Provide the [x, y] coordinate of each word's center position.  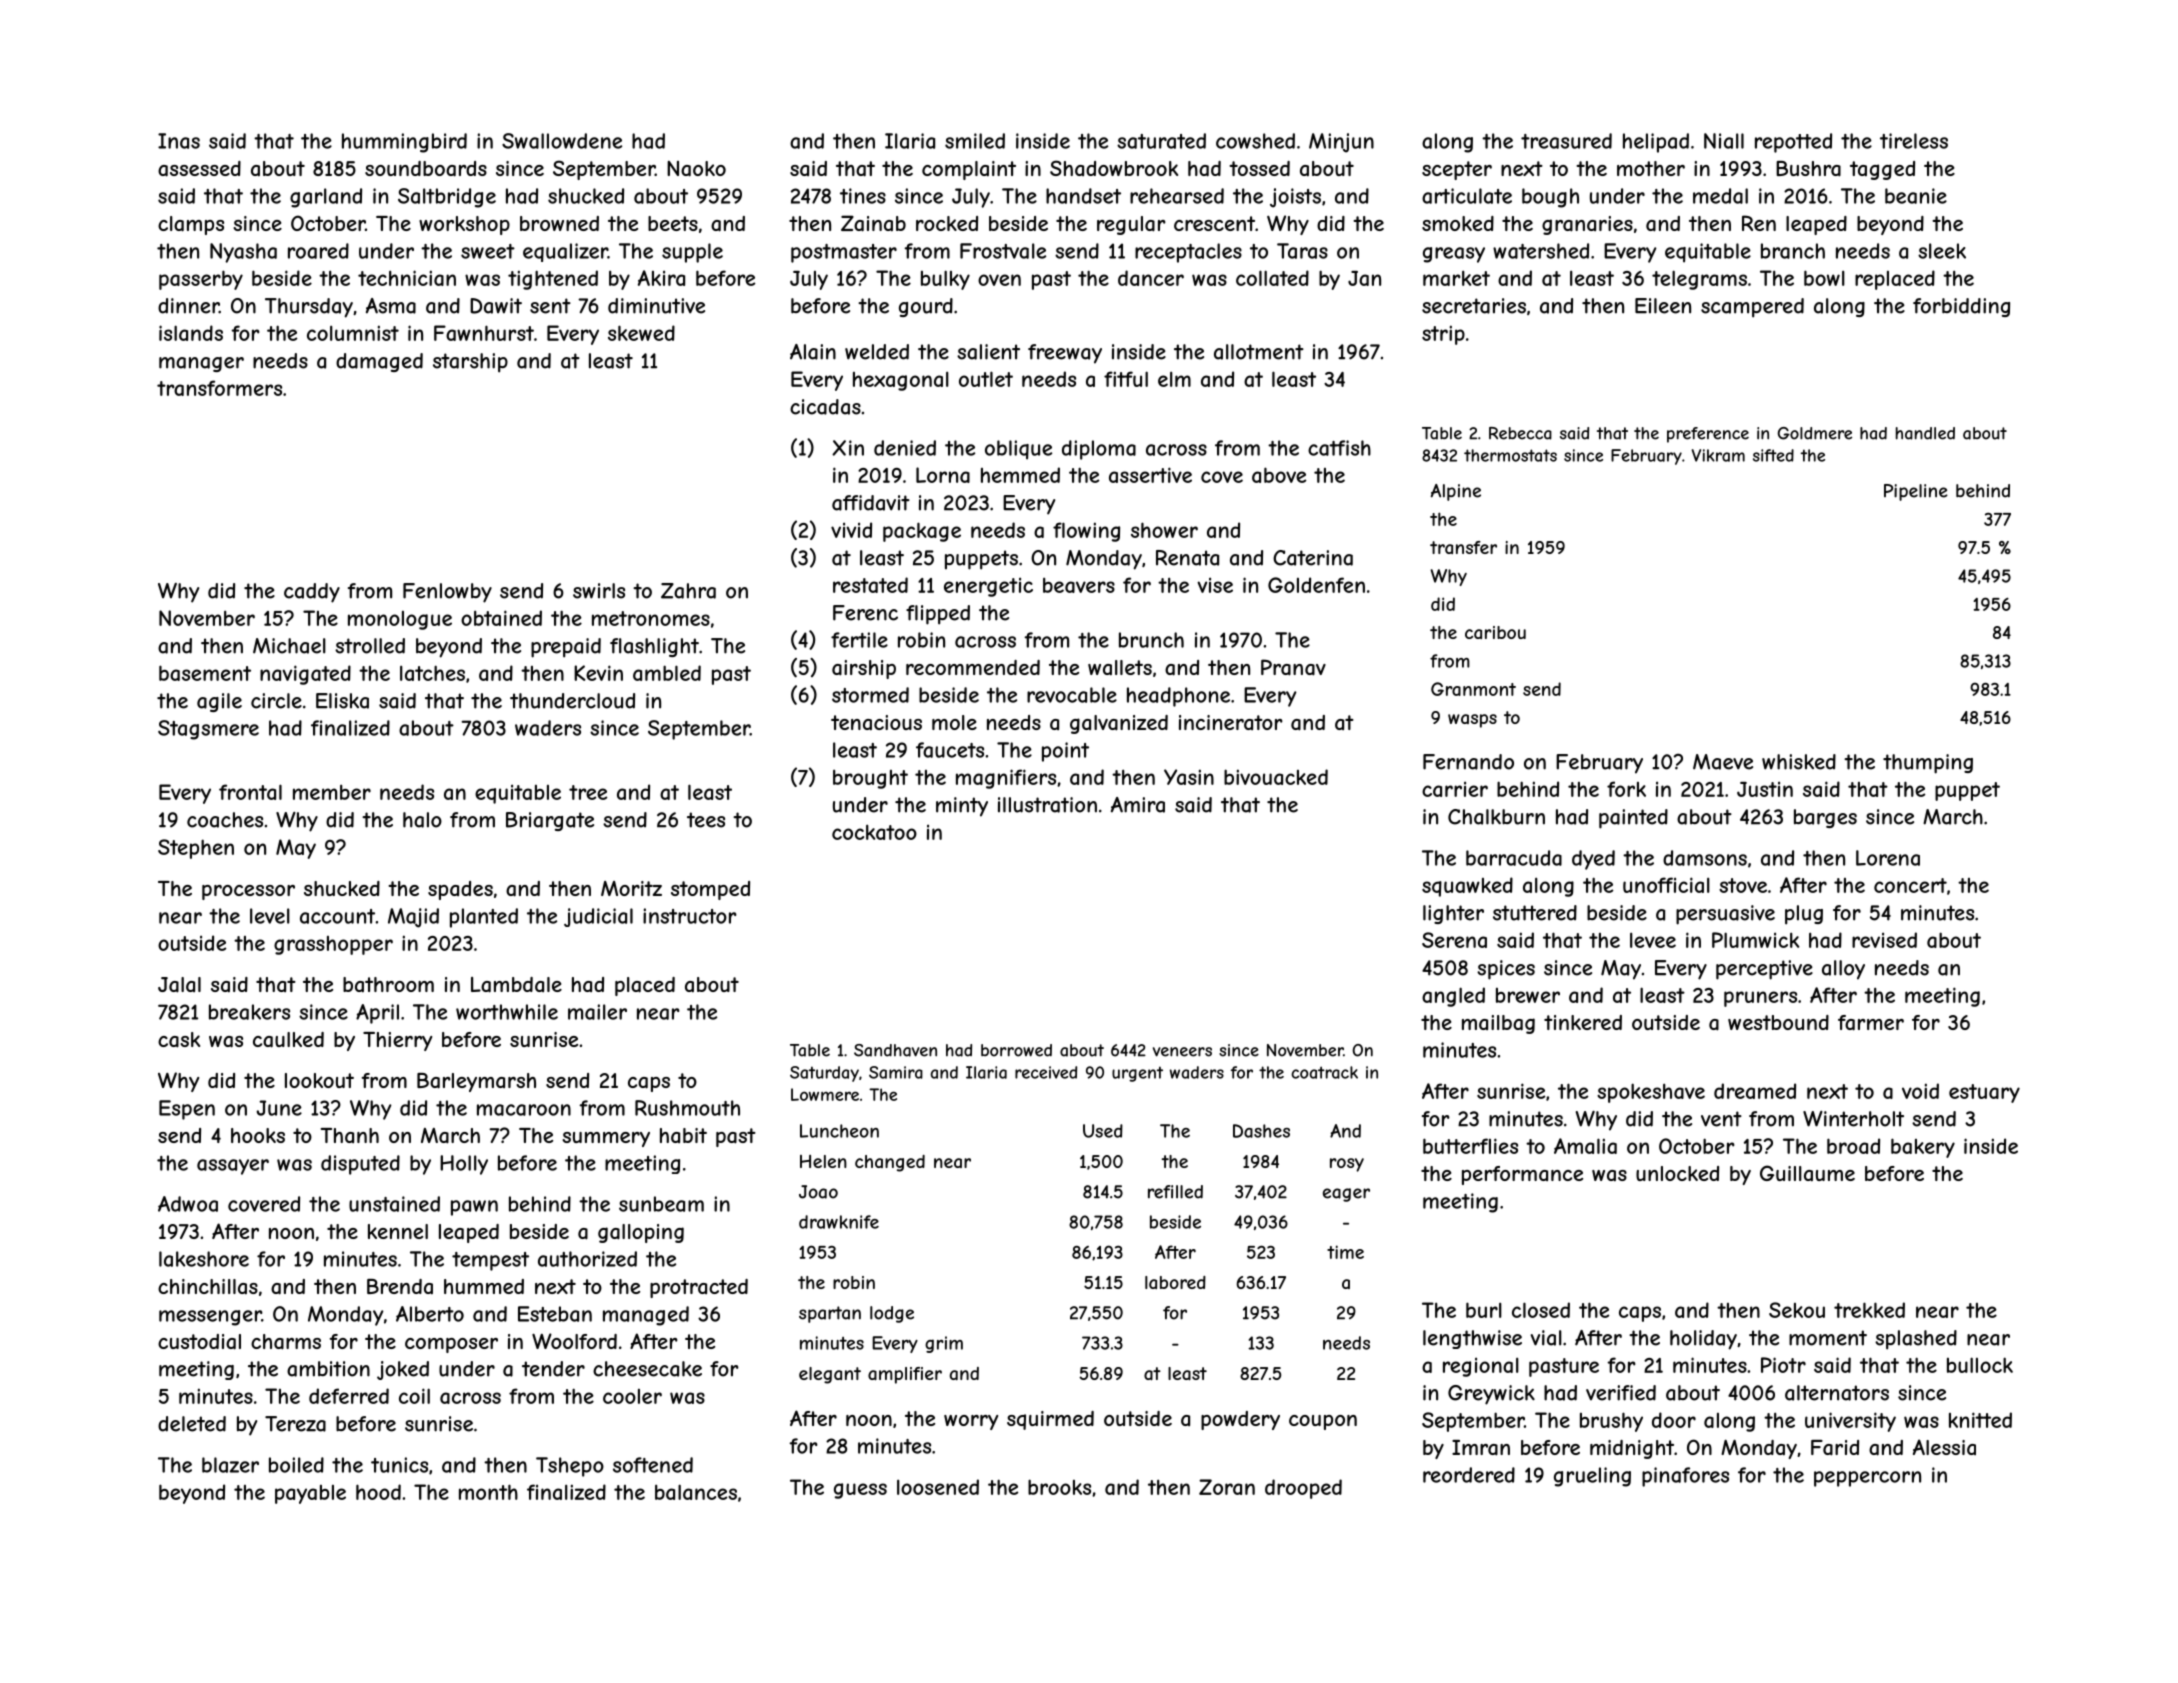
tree [588, 792]
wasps [1472, 721]
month [488, 1492]
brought [870, 779]
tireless [1914, 141]
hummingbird [404, 143]
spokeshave [1651, 1093]
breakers [249, 1012]
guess [860, 1491]
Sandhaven [895, 1050]
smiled [975, 141]
